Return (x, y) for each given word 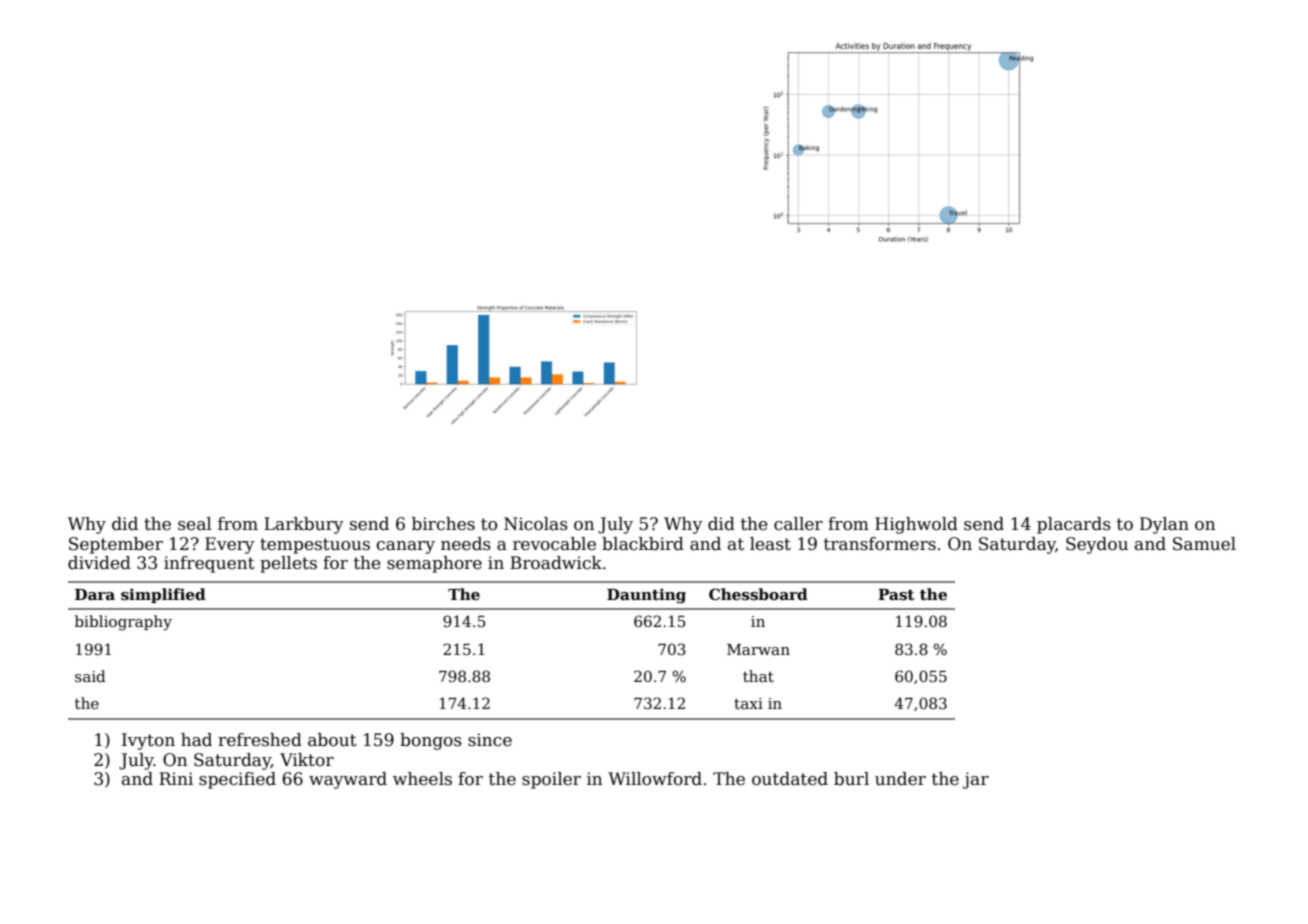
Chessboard (758, 594)
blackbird (643, 544)
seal (195, 524)
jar (976, 780)
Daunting (646, 596)
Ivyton (148, 741)
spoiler (551, 780)
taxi (748, 703)
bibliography (123, 623)
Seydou (1097, 545)
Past (896, 594)
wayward (348, 780)
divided (99, 563)
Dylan (1164, 525)
